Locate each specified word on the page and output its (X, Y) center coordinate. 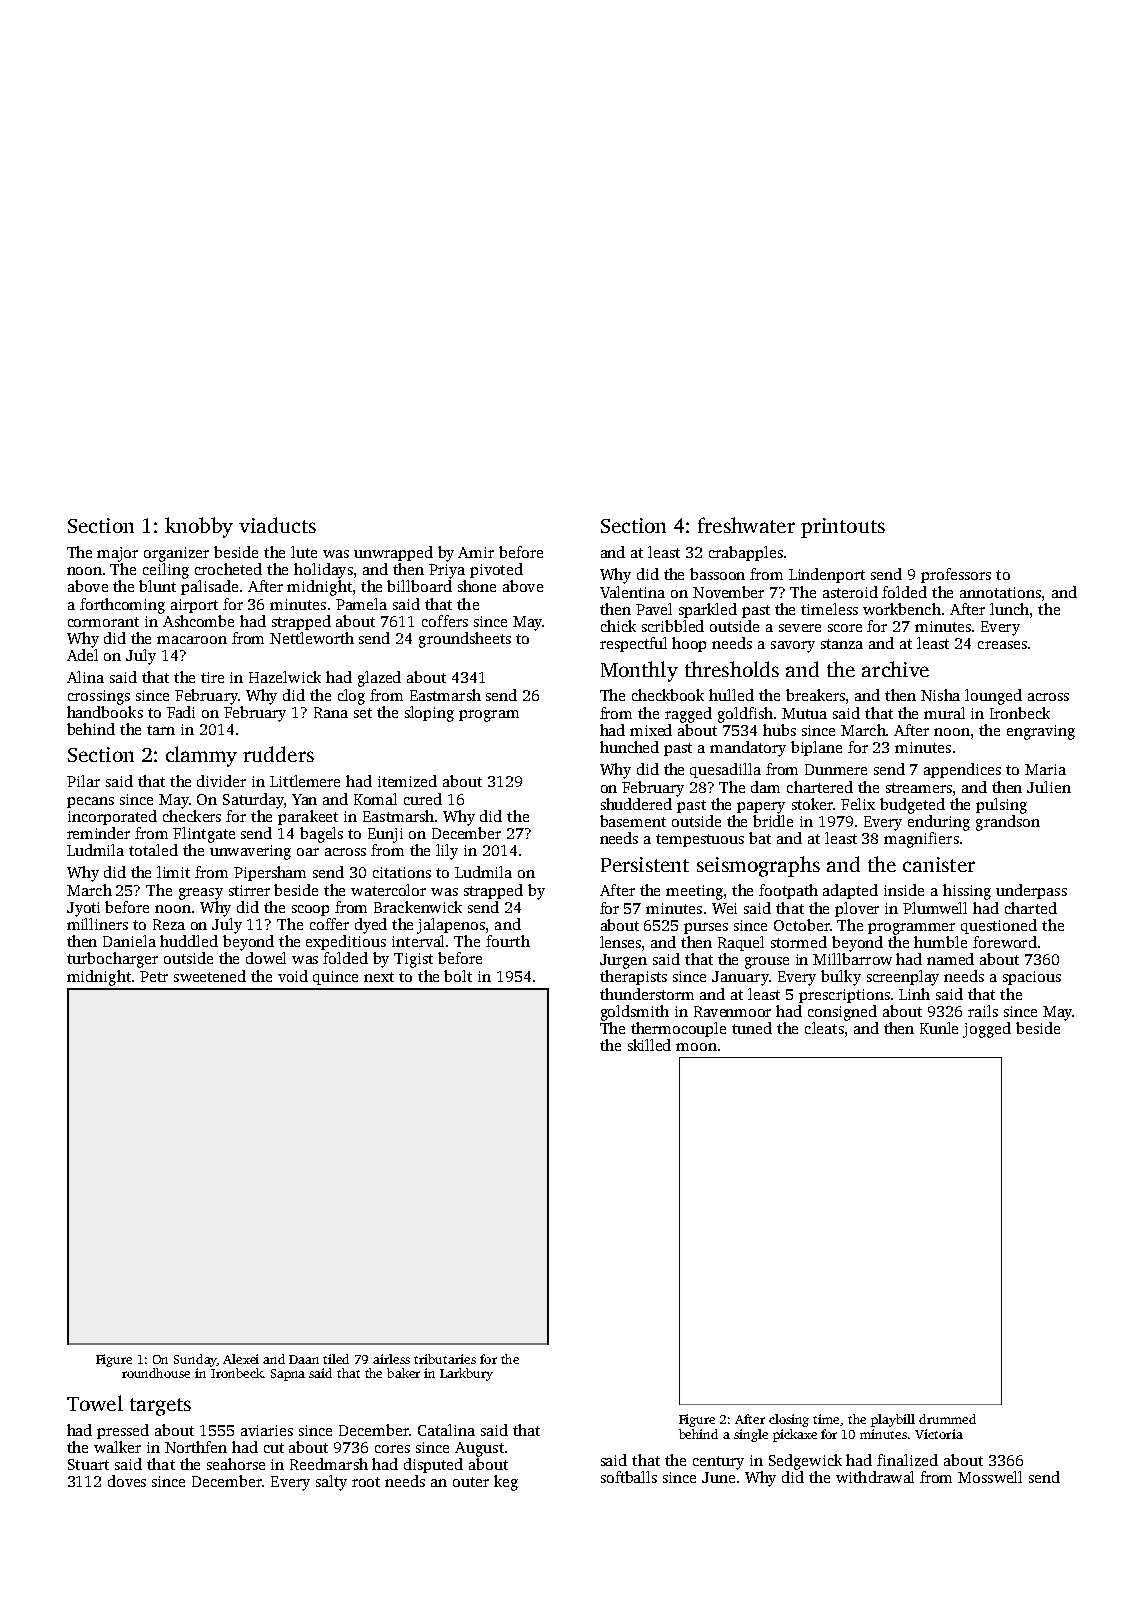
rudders (278, 754)
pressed (123, 1431)
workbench (902, 609)
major (117, 554)
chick (618, 626)
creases (1002, 645)
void (293, 976)
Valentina (632, 592)
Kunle (939, 1028)
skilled (649, 1045)
